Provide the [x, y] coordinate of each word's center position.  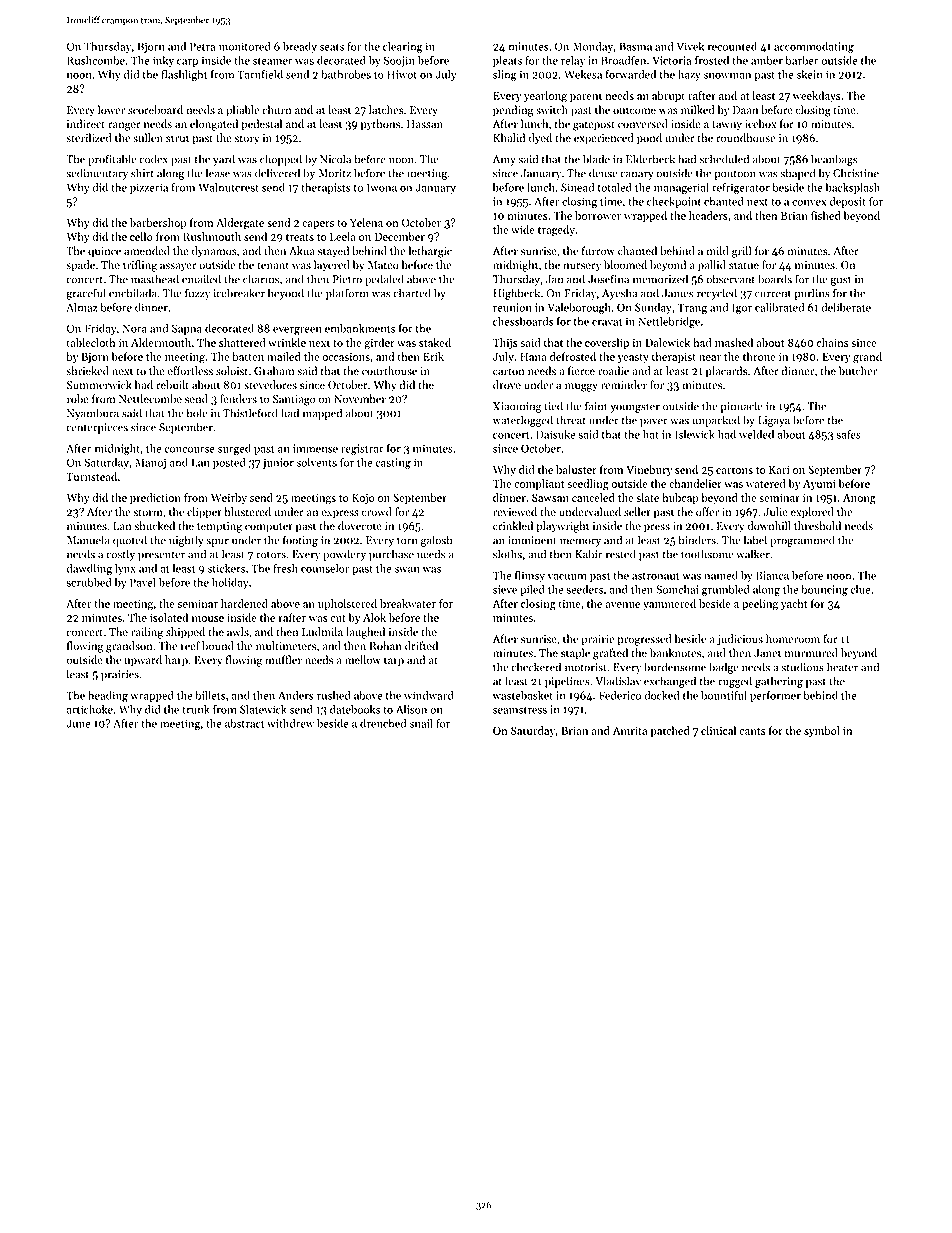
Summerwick [99, 385]
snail [421, 723]
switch [552, 110]
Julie [776, 512]
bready [300, 47]
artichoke [90, 709]
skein [810, 74]
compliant [540, 484]
